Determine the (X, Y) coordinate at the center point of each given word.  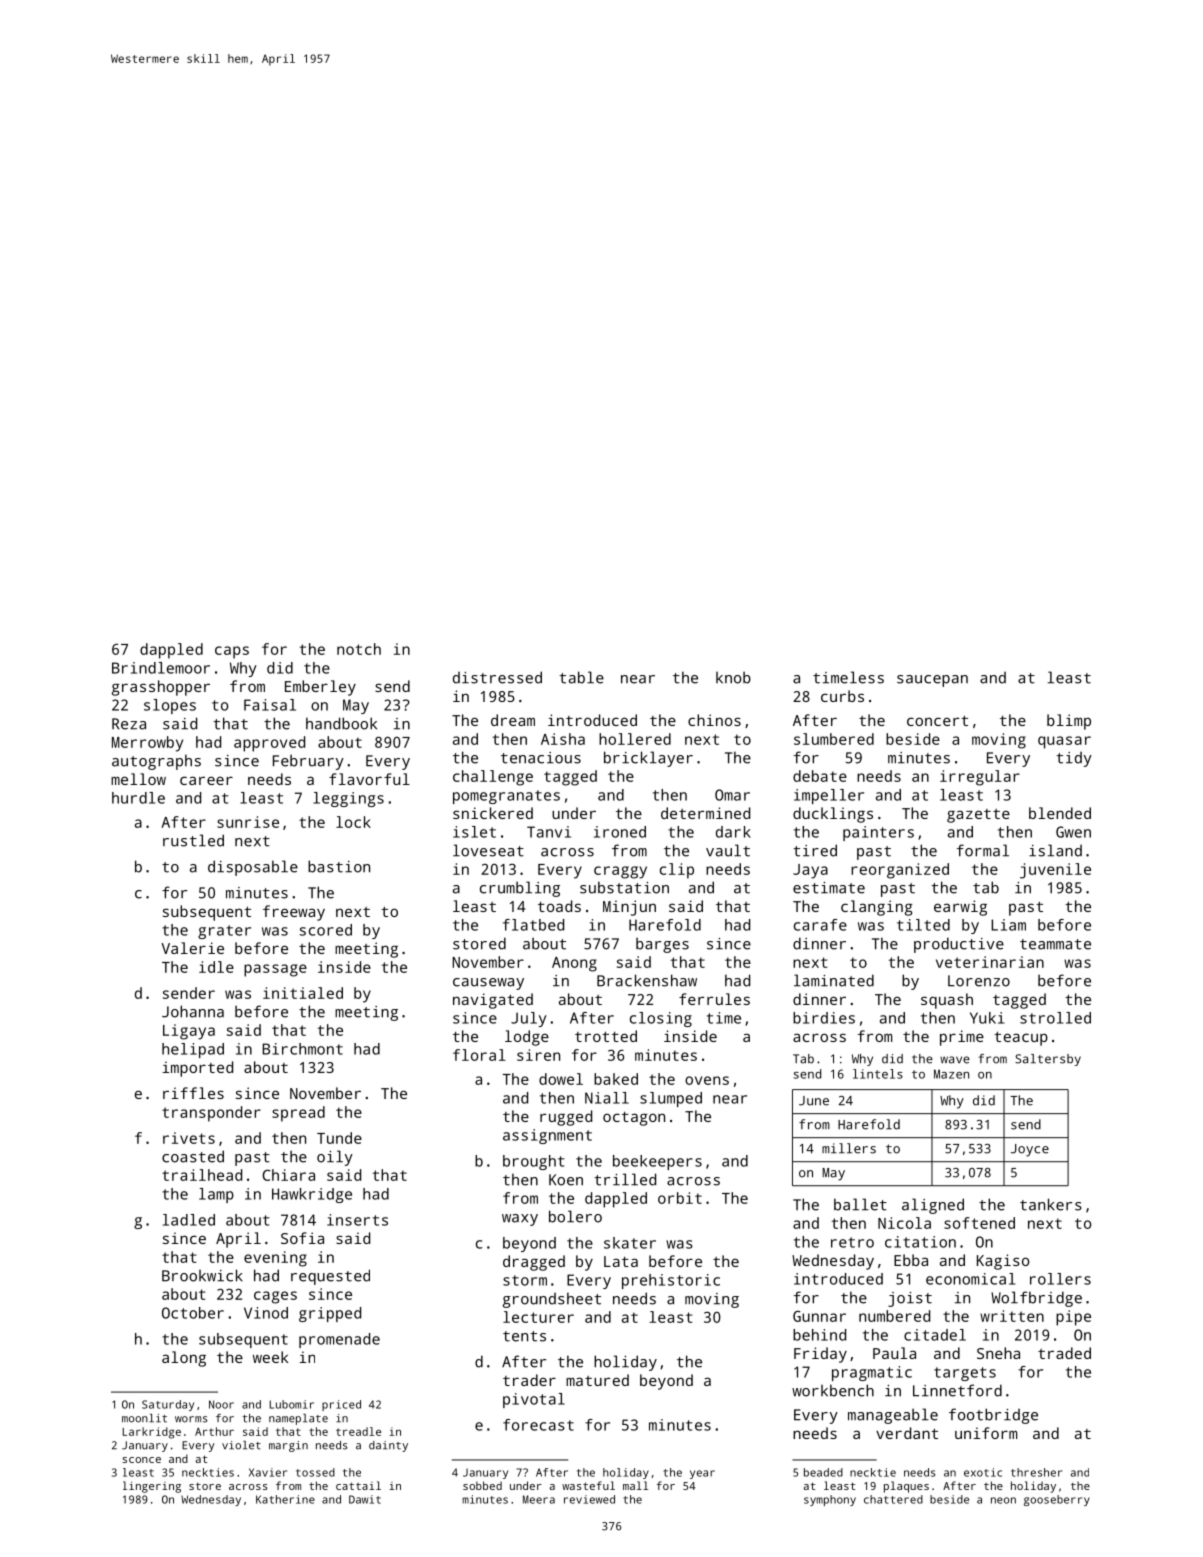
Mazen (951, 1074)
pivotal (534, 1400)
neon (1003, 1500)
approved (269, 744)
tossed (315, 1472)
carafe (820, 925)
